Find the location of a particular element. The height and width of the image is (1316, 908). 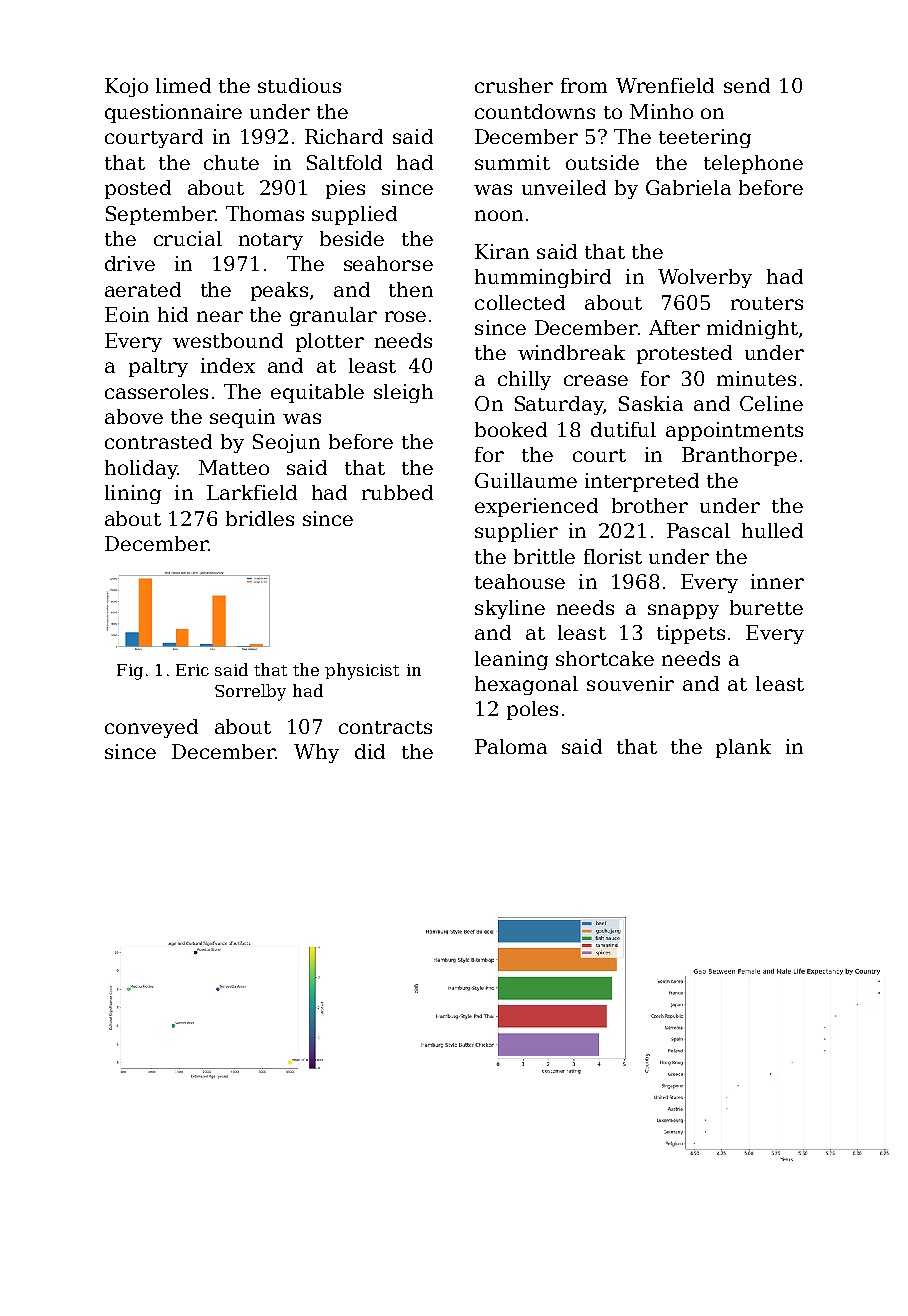

conveyed is located at coordinates (151, 728).
